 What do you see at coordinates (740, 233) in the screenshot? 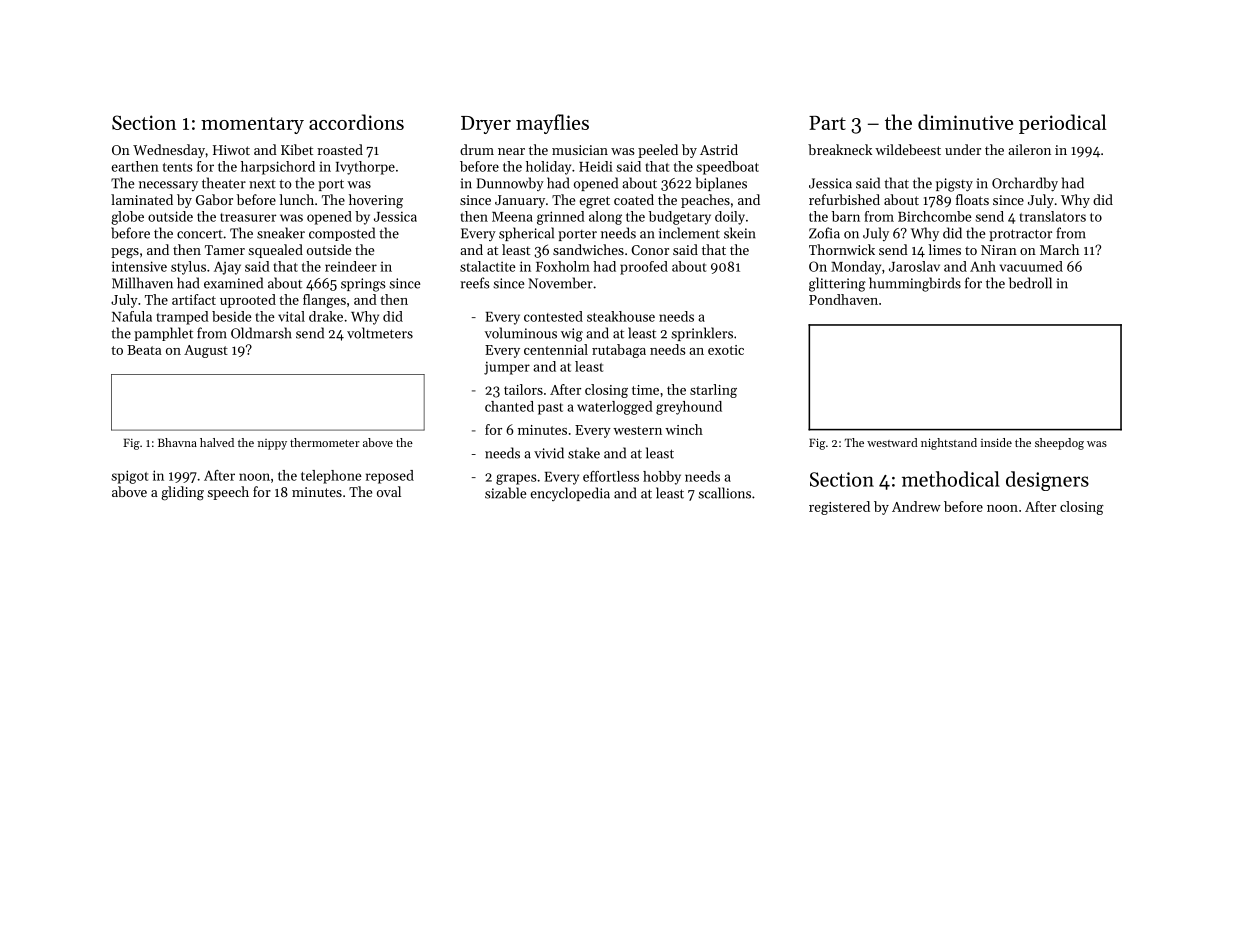
I see `skein` at bounding box center [740, 233].
